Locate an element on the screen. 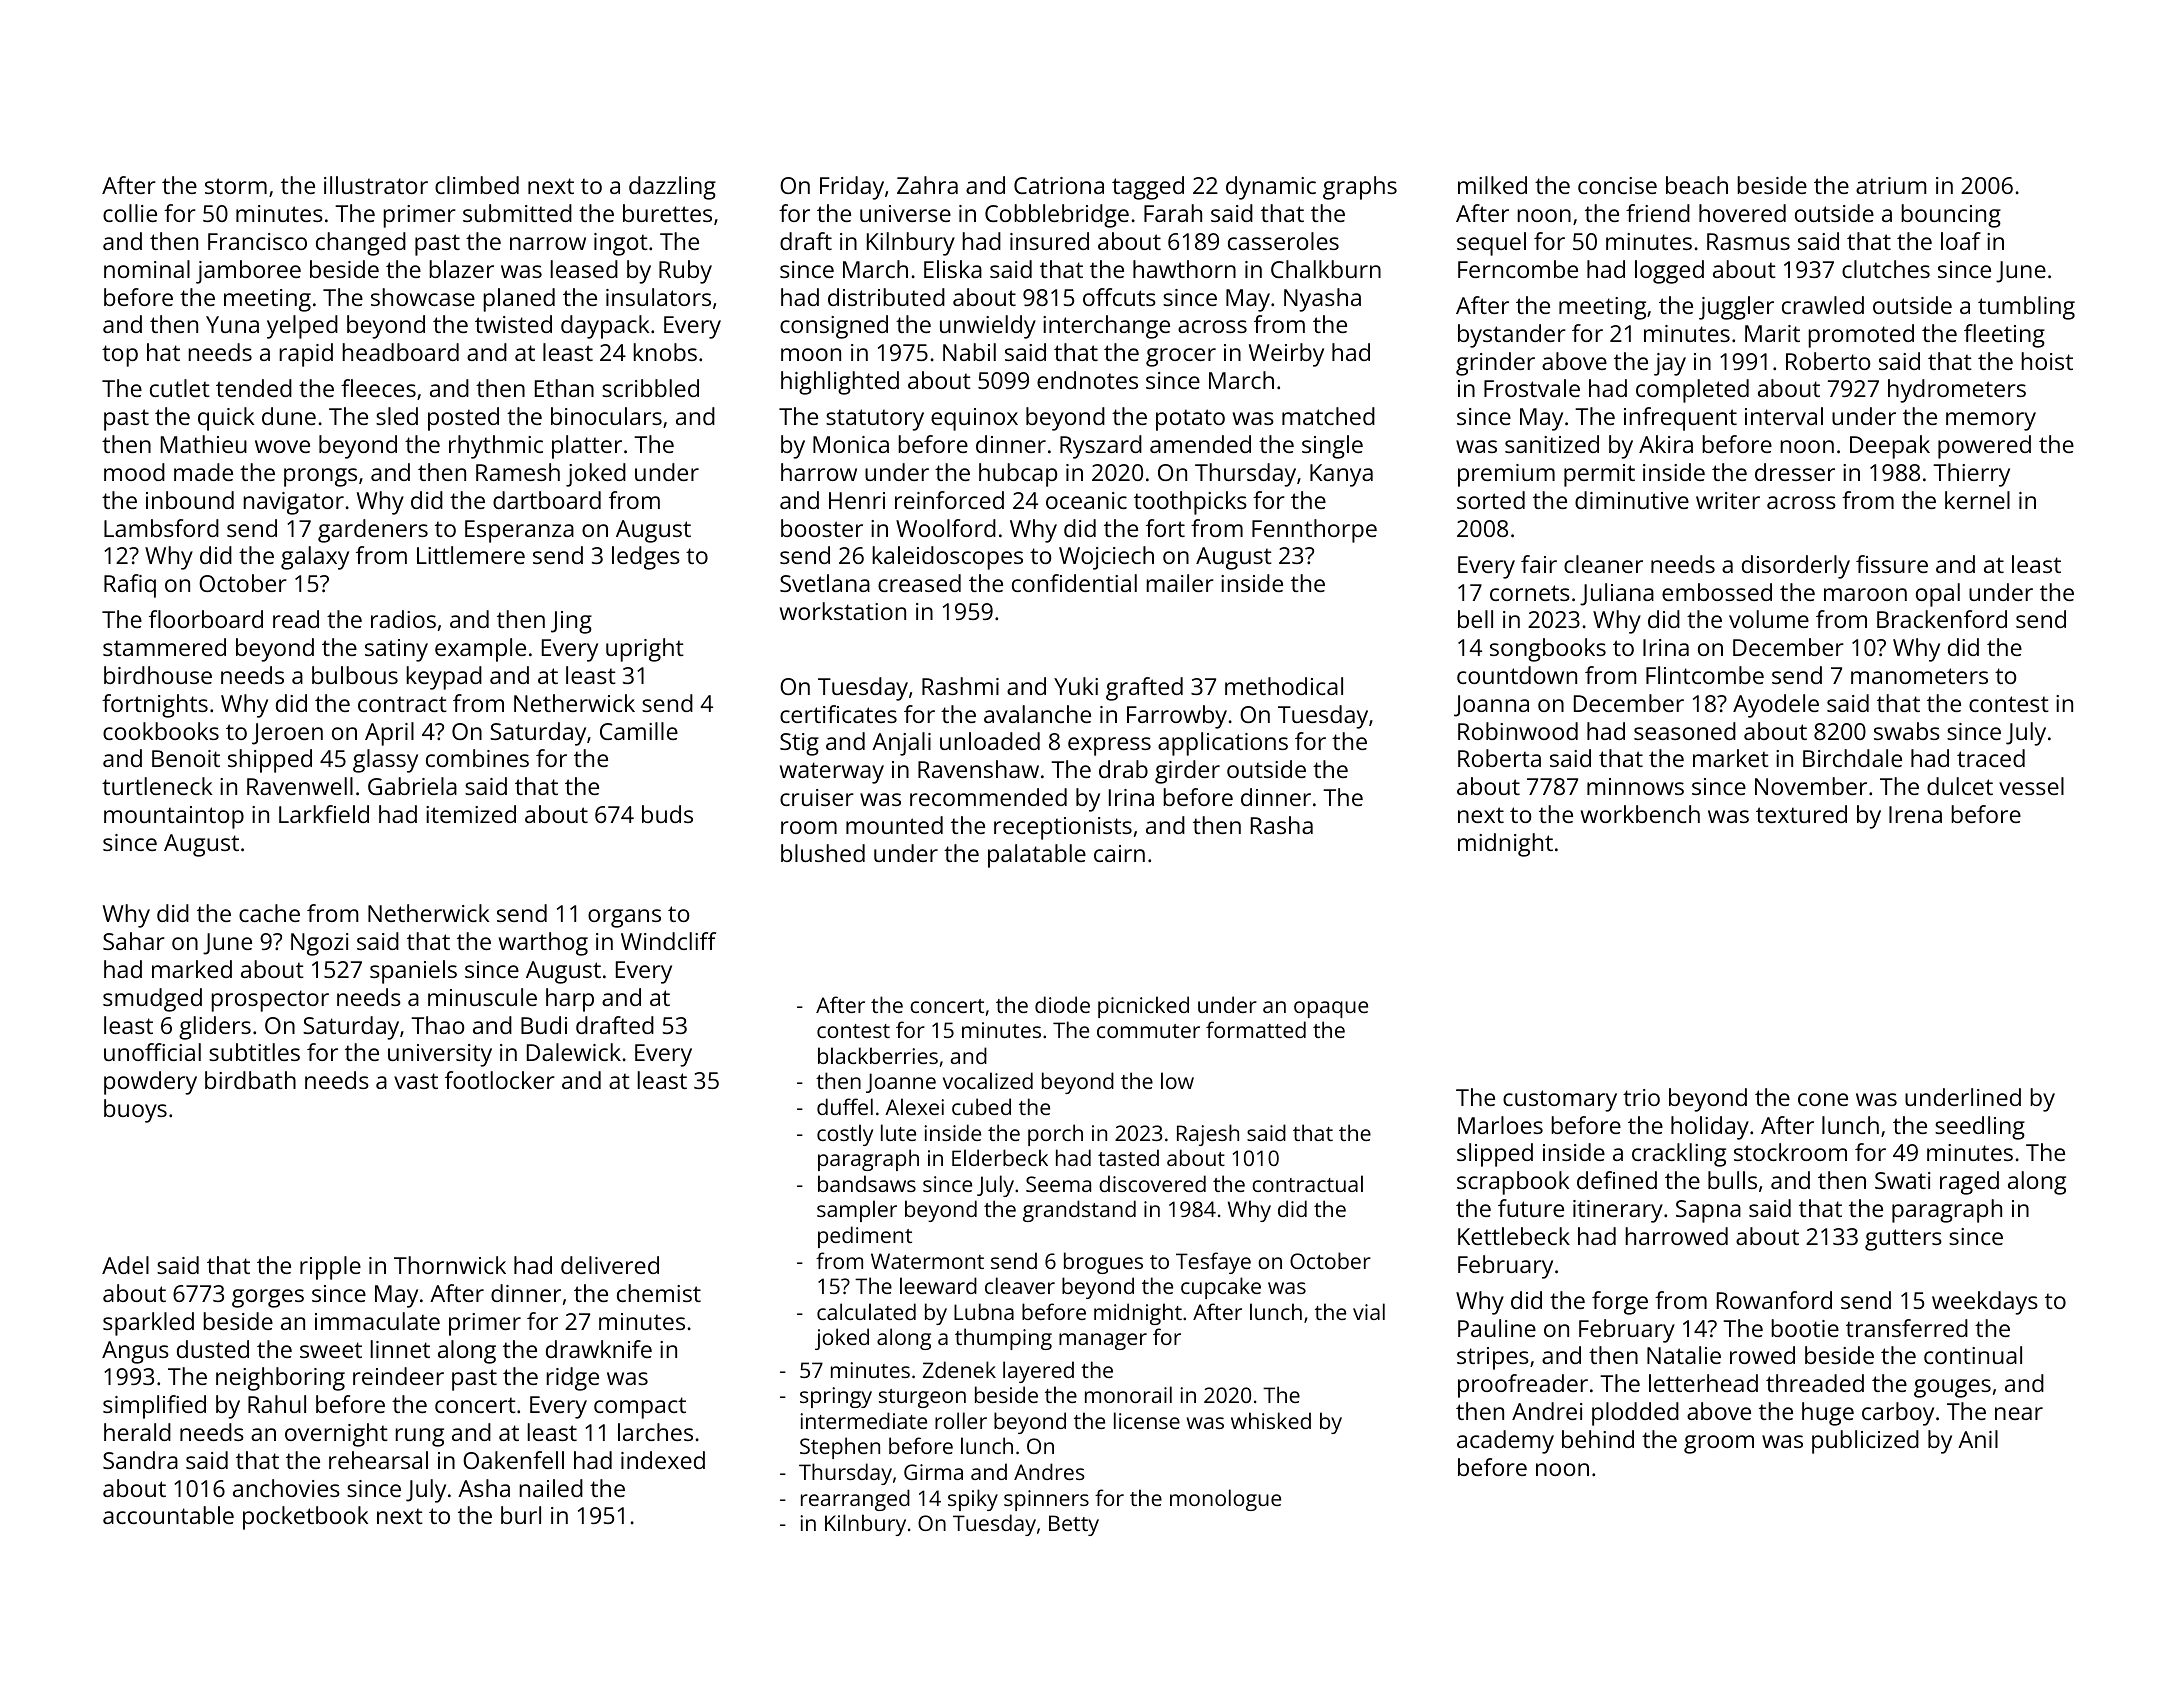  slipped is located at coordinates (1495, 1155).
